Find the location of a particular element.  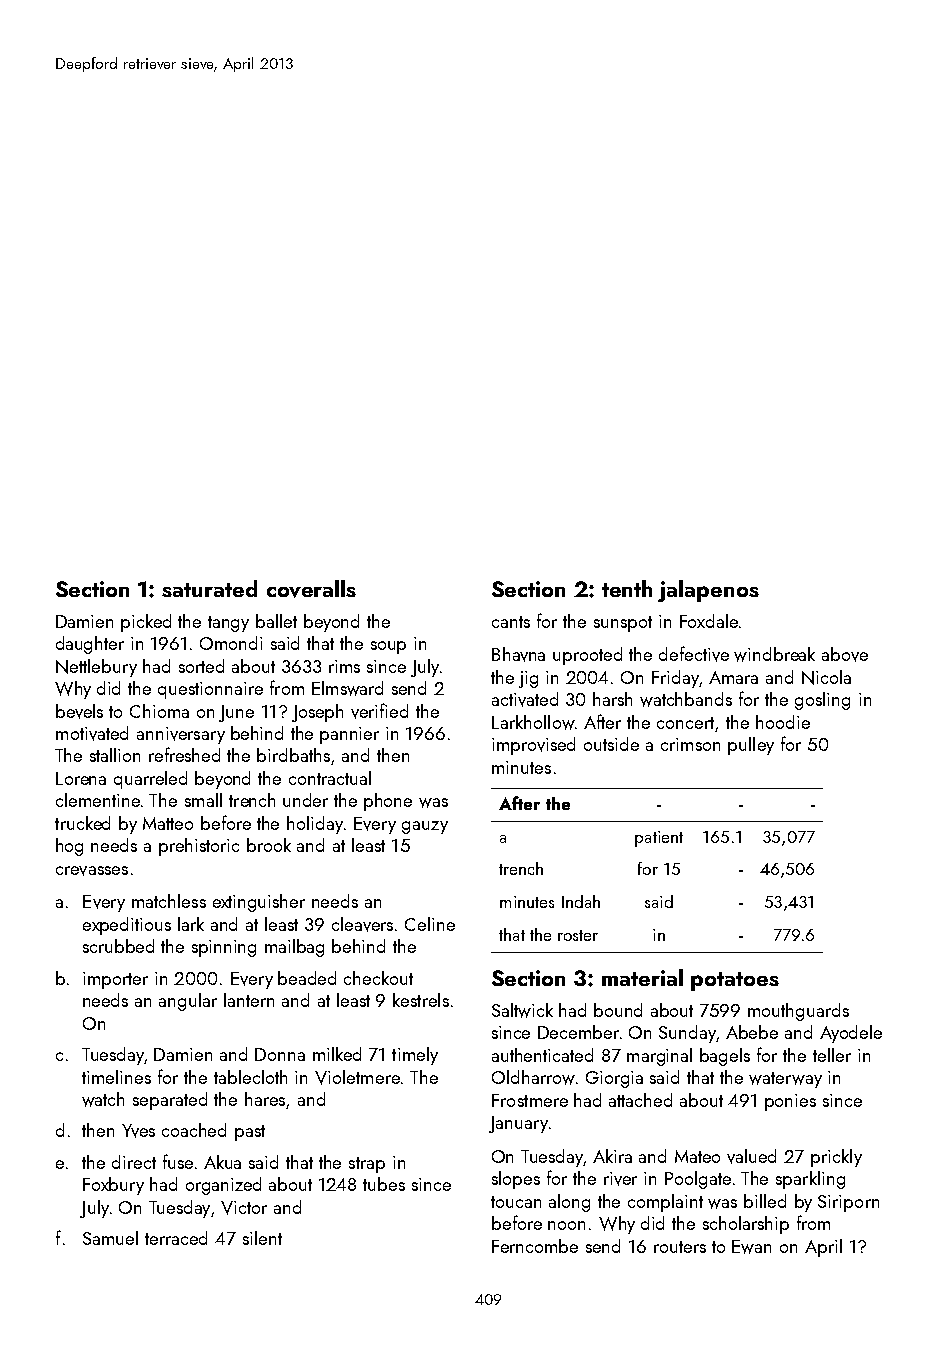

angular is located at coordinates (188, 1002).
